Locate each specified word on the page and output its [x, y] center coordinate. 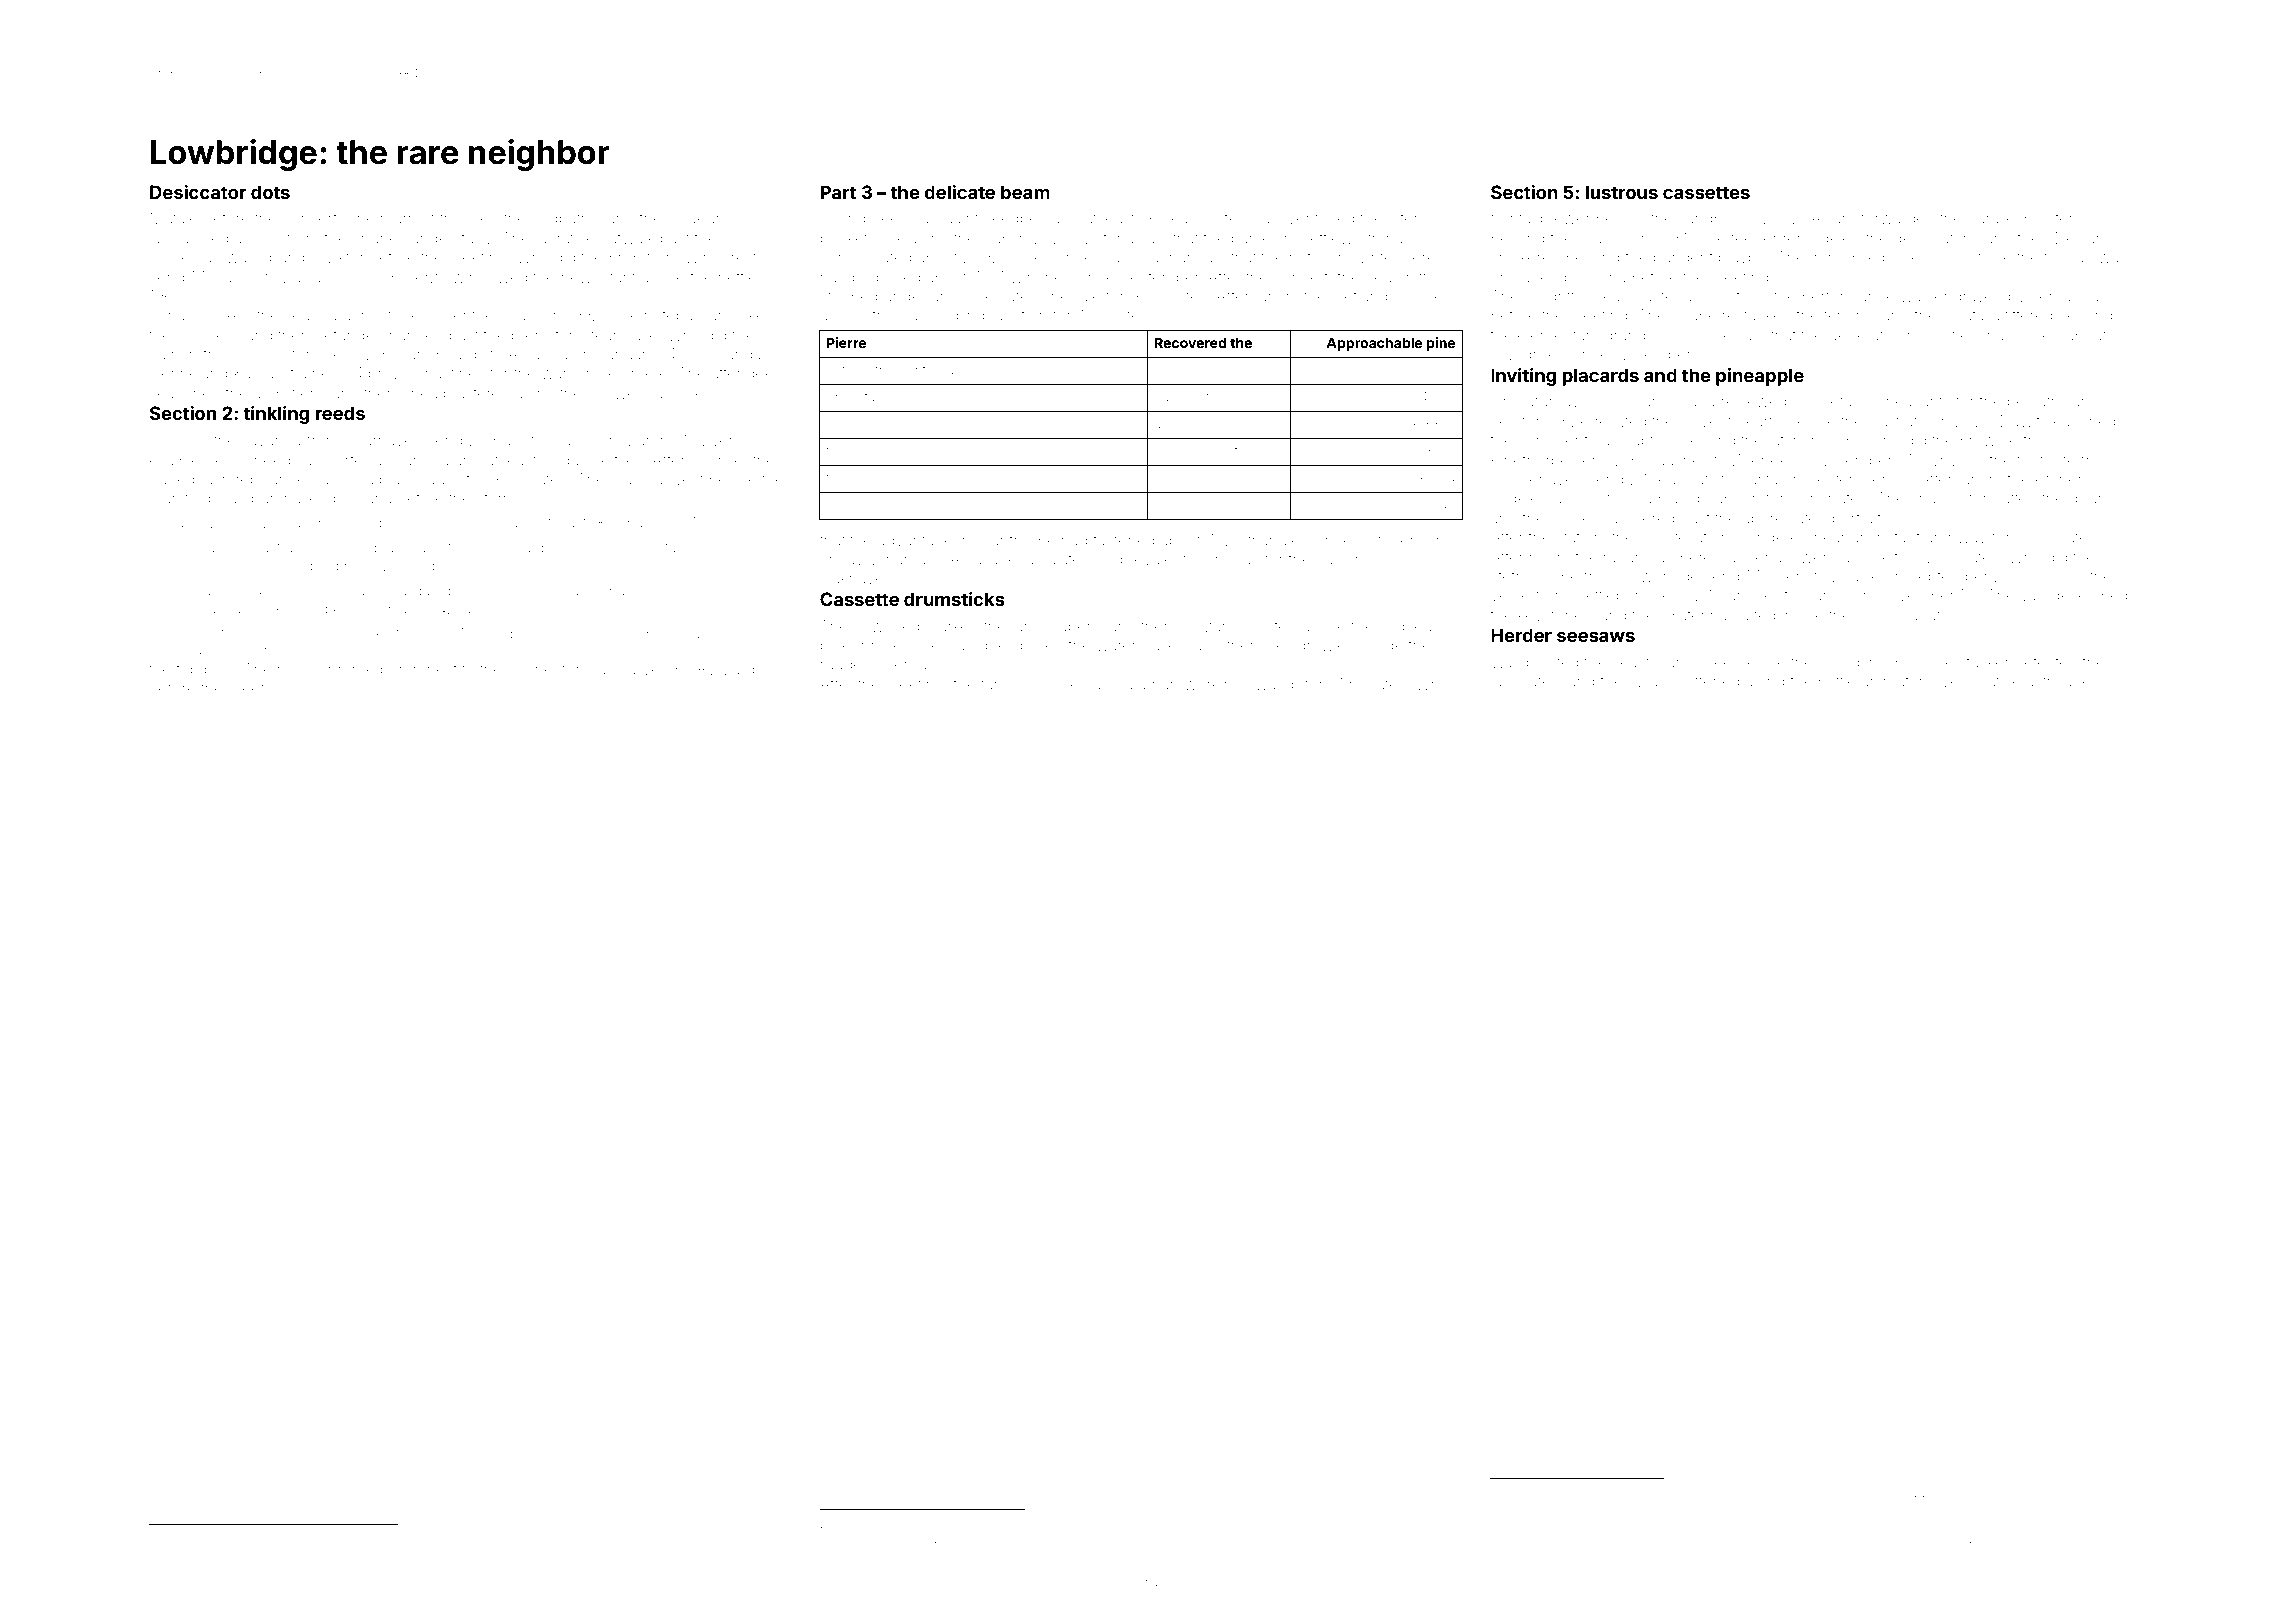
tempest [315, 1555]
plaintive [1027, 1555]
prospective [1640, 1540]
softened [1708, 680]
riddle [721, 547]
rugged [846, 666]
